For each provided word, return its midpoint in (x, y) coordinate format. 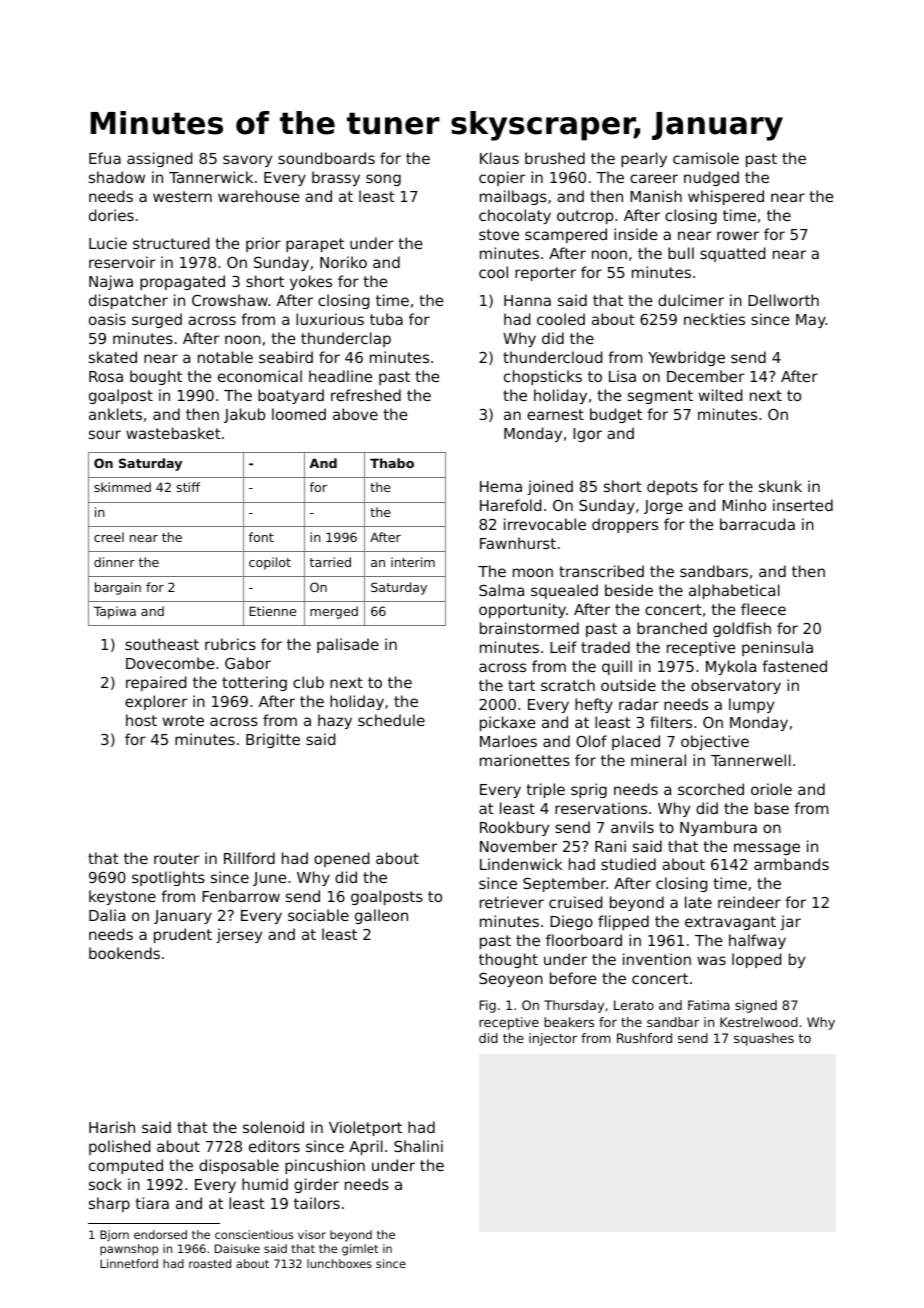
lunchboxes (339, 1263)
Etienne (272, 611)
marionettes (525, 760)
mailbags (513, 197)
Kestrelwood (759, 1022)
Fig (488, 1006)
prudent (183, 935)
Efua (105, 158)
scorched (711, 789)
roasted (210, 1263)
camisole (706, 158)
